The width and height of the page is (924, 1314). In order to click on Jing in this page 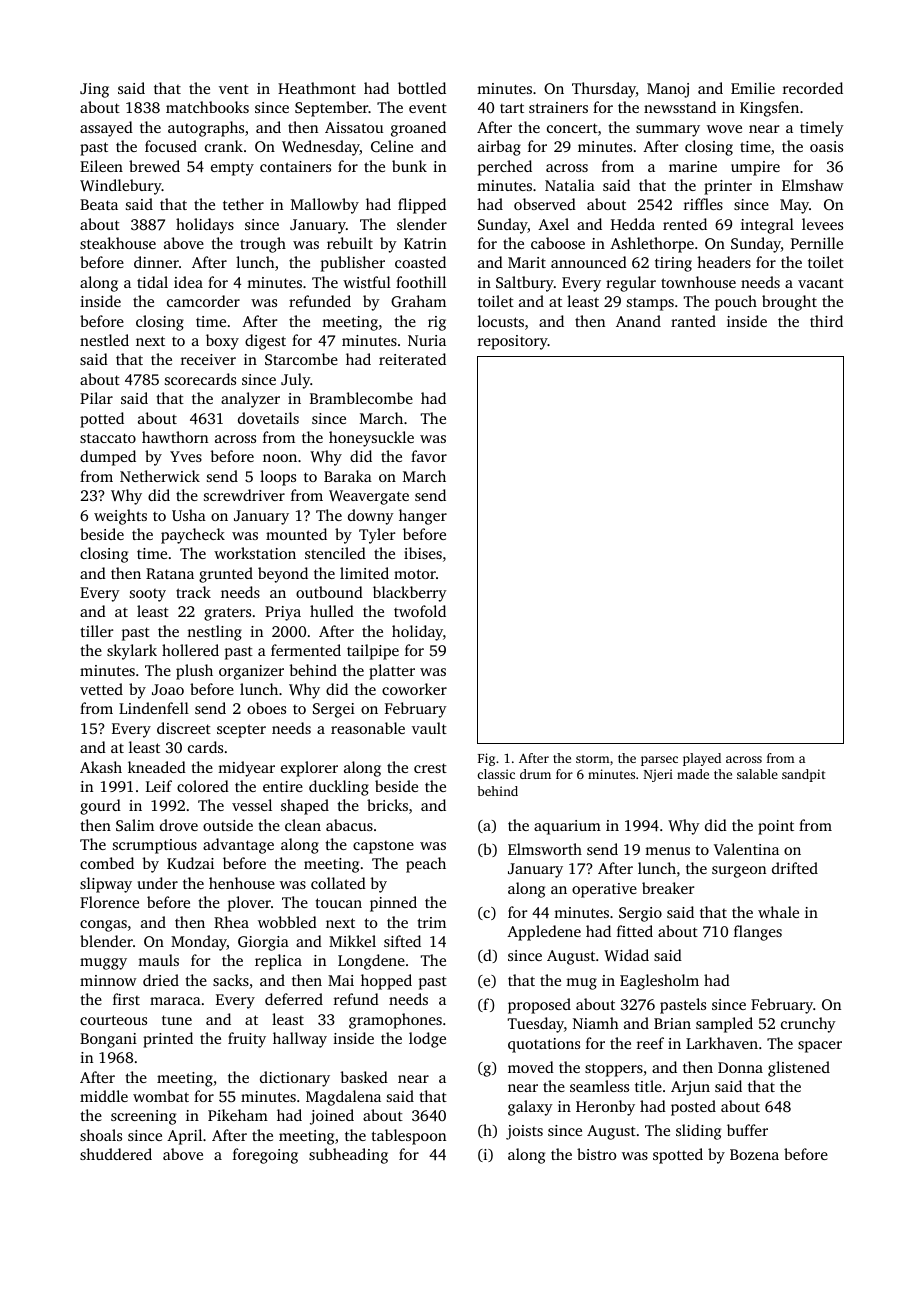, I will do `click(94, 90)`.
